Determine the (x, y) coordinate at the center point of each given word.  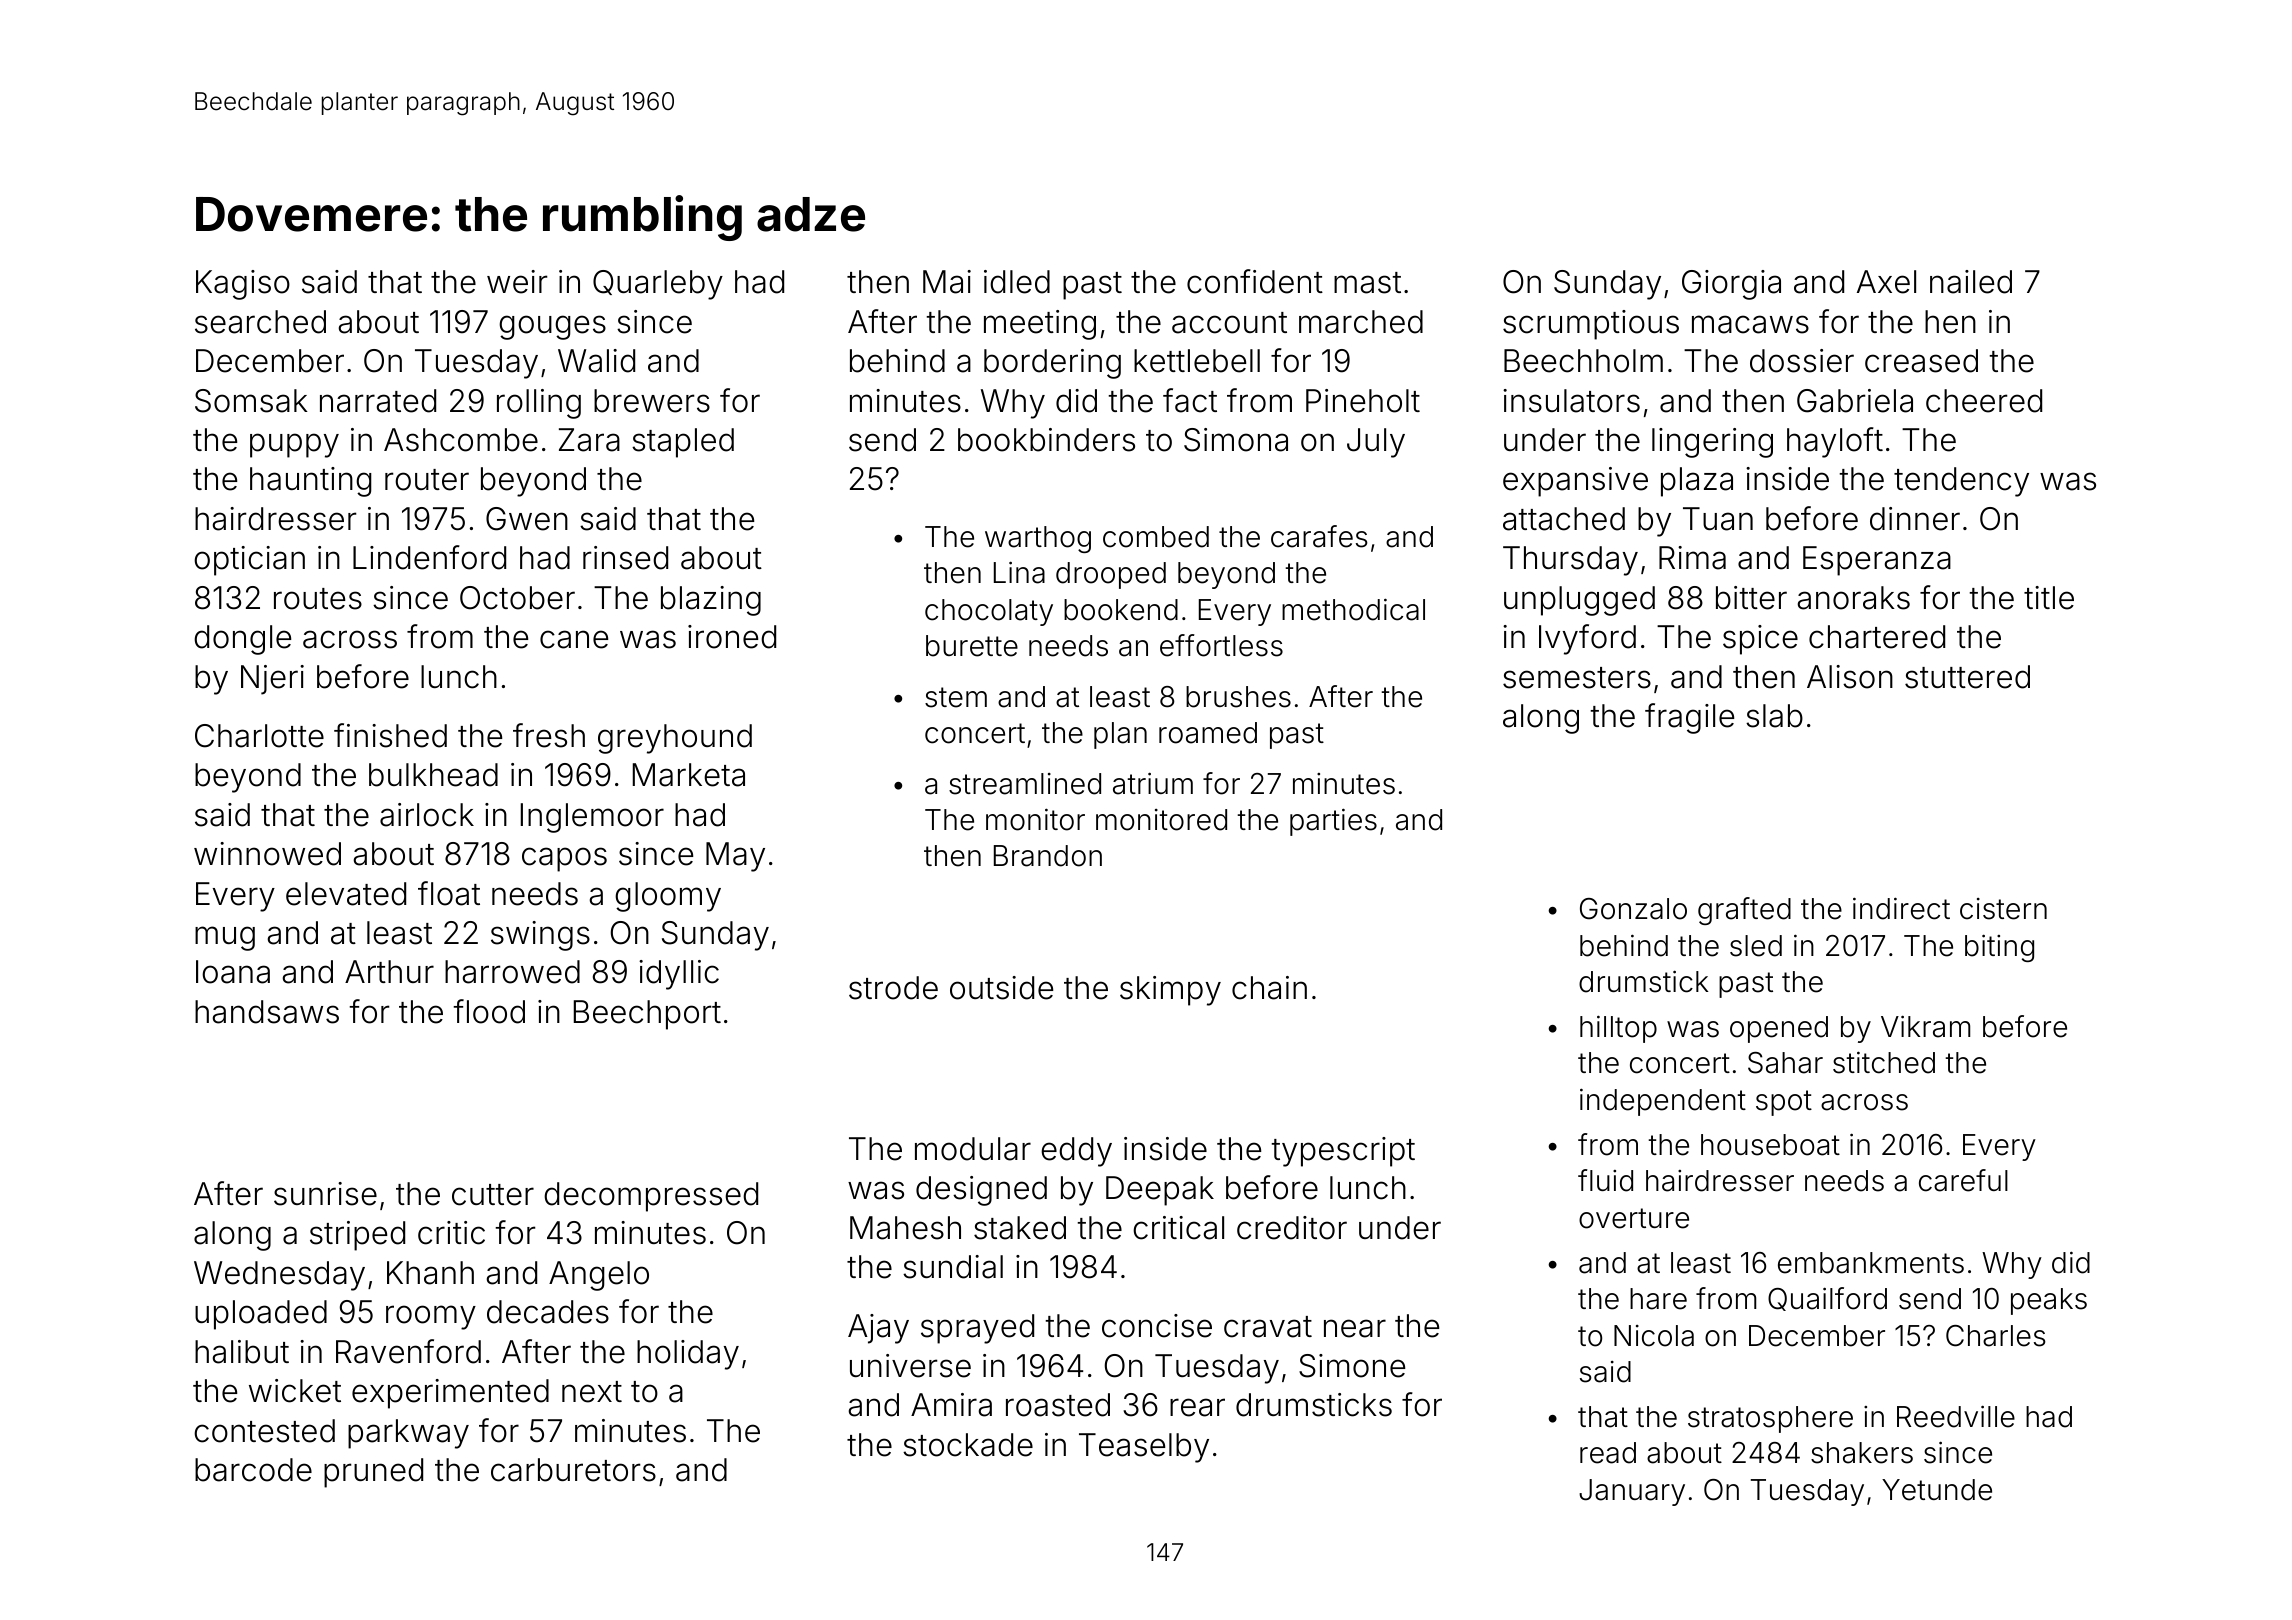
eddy (1076, 1152)
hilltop (1618, 1029)
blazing (711, 601)
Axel (1886, 282)
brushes (1238, 697)
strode (893, 988)
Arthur (389, 971)
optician (249, 561)
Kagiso (243, 285)
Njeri (272, 680)
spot (1784, 1103)
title (2049, 598)
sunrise (325, 1194)
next (592, 1392)
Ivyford (1587, 639)
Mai (947, 282)
